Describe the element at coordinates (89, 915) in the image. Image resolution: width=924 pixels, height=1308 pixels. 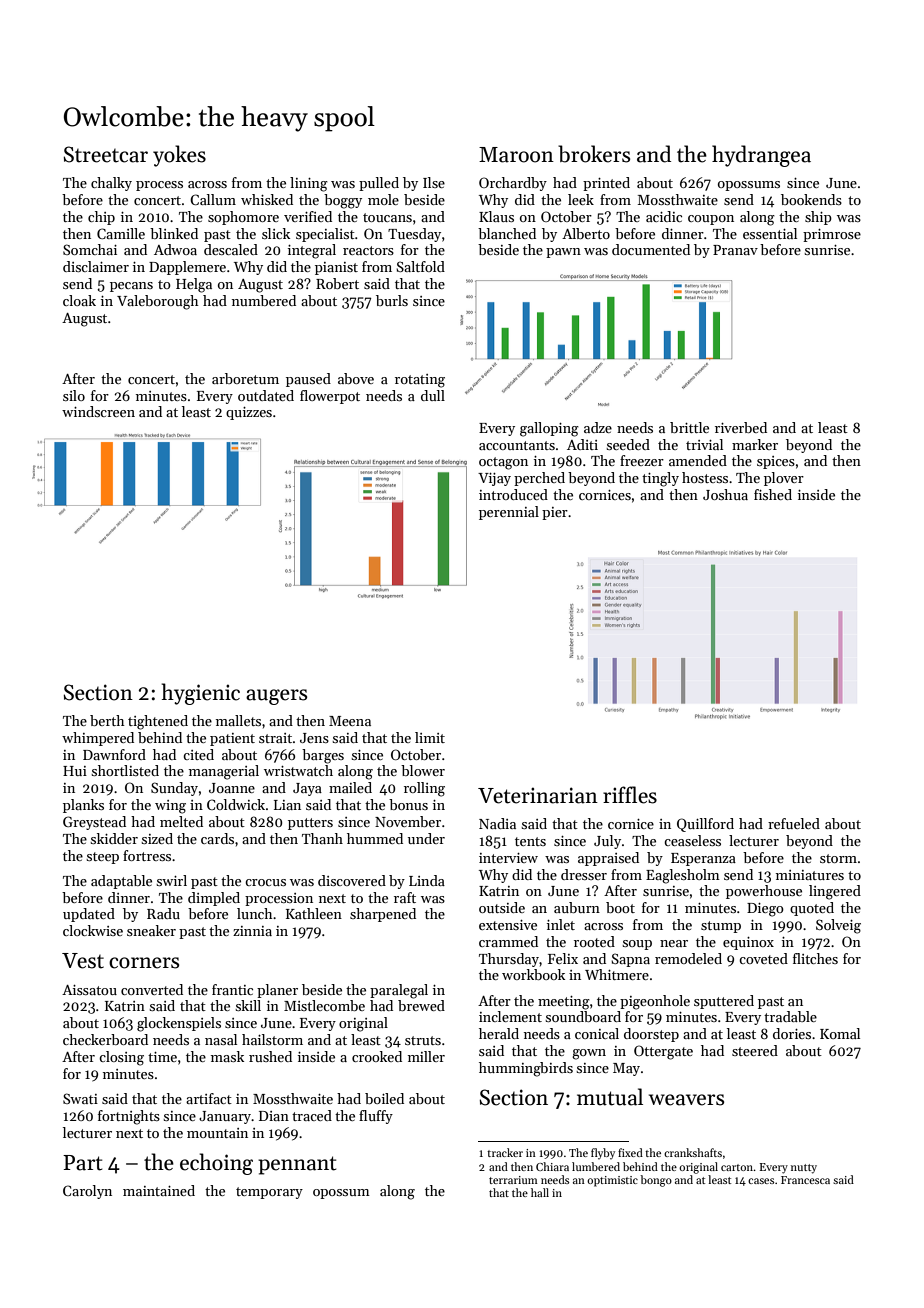
I see `updated` at that location.
